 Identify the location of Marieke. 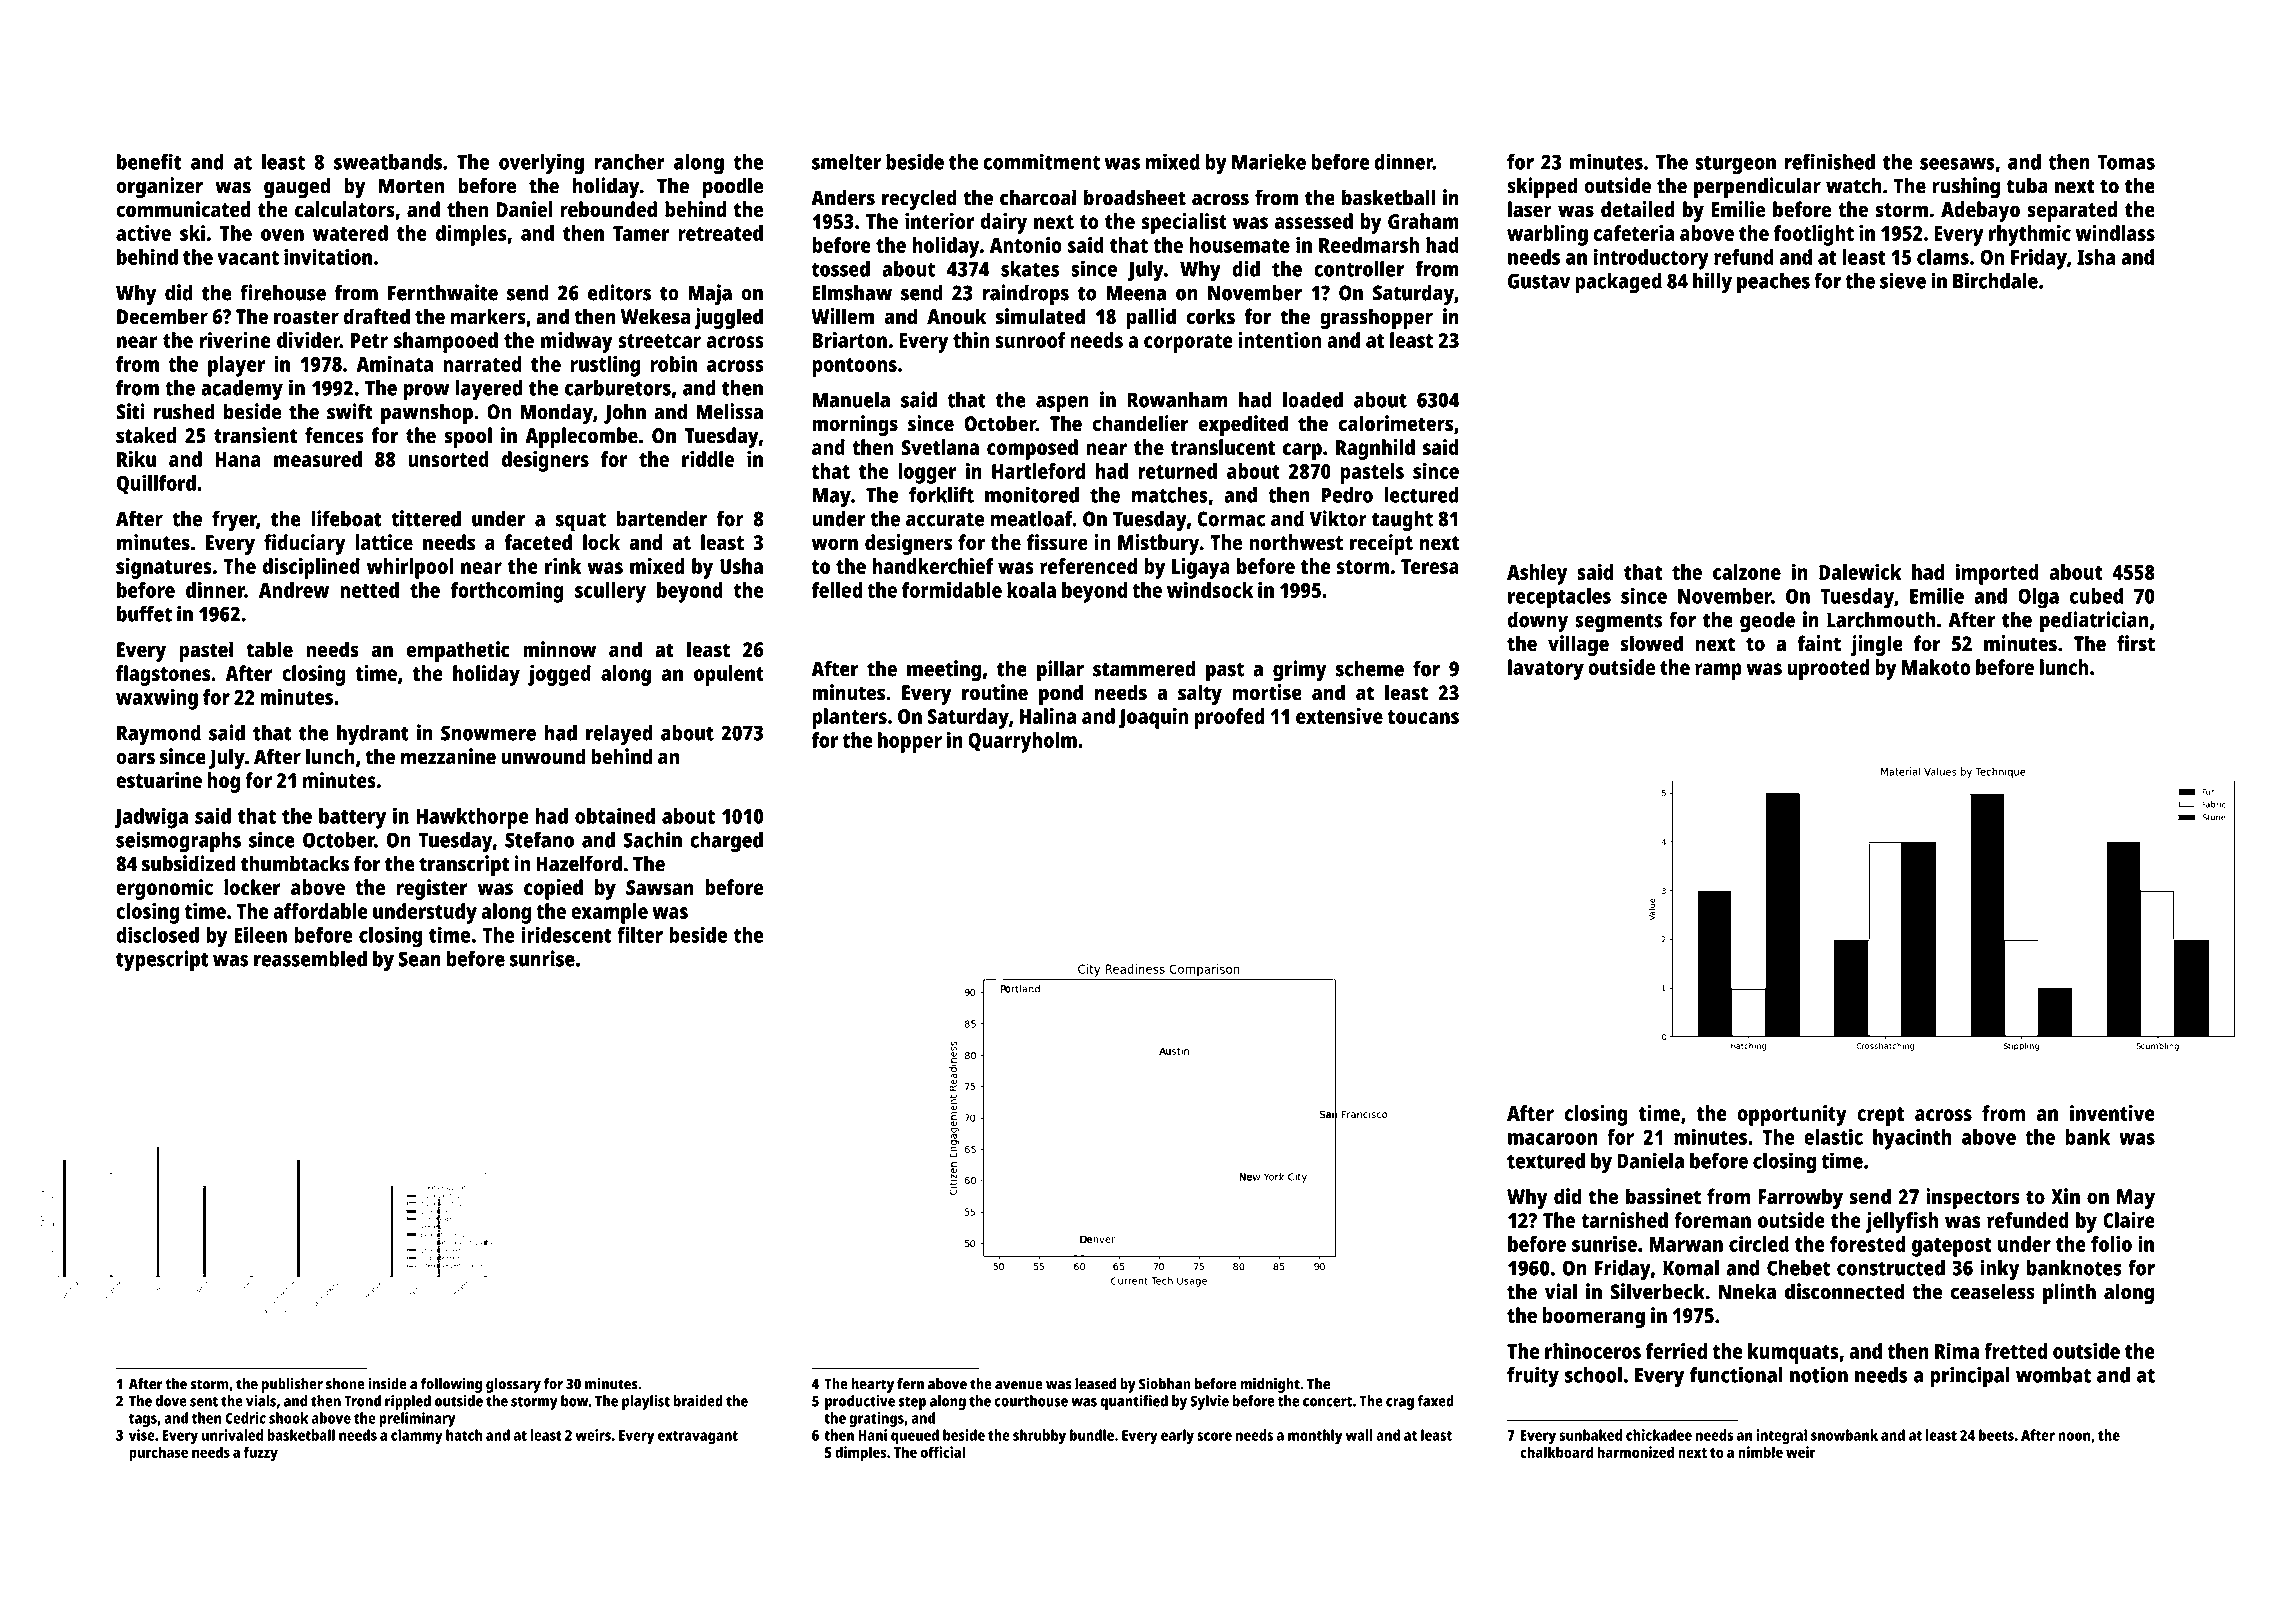
(1269, 161).
